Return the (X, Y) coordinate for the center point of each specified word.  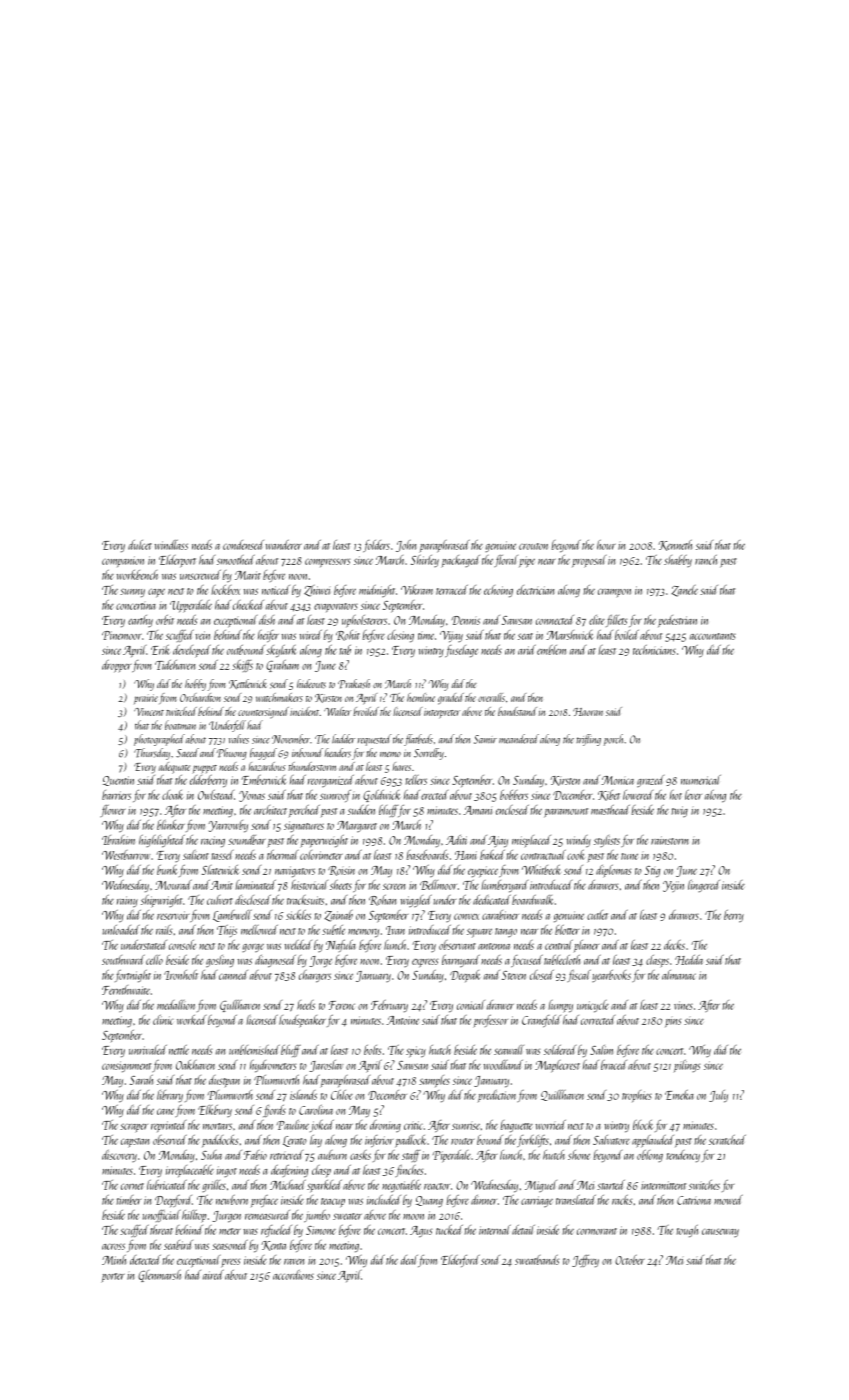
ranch (706, 560)
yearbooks (611, 976)
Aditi (456, 840)
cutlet (597, 915)
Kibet (609, 795)
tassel (222, 855)
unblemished (254, 1050)
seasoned (230, 1245)
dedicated (492, 900)
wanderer (284, 545)
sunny (132, 592)
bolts (372, 1050)
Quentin (118, 781)
